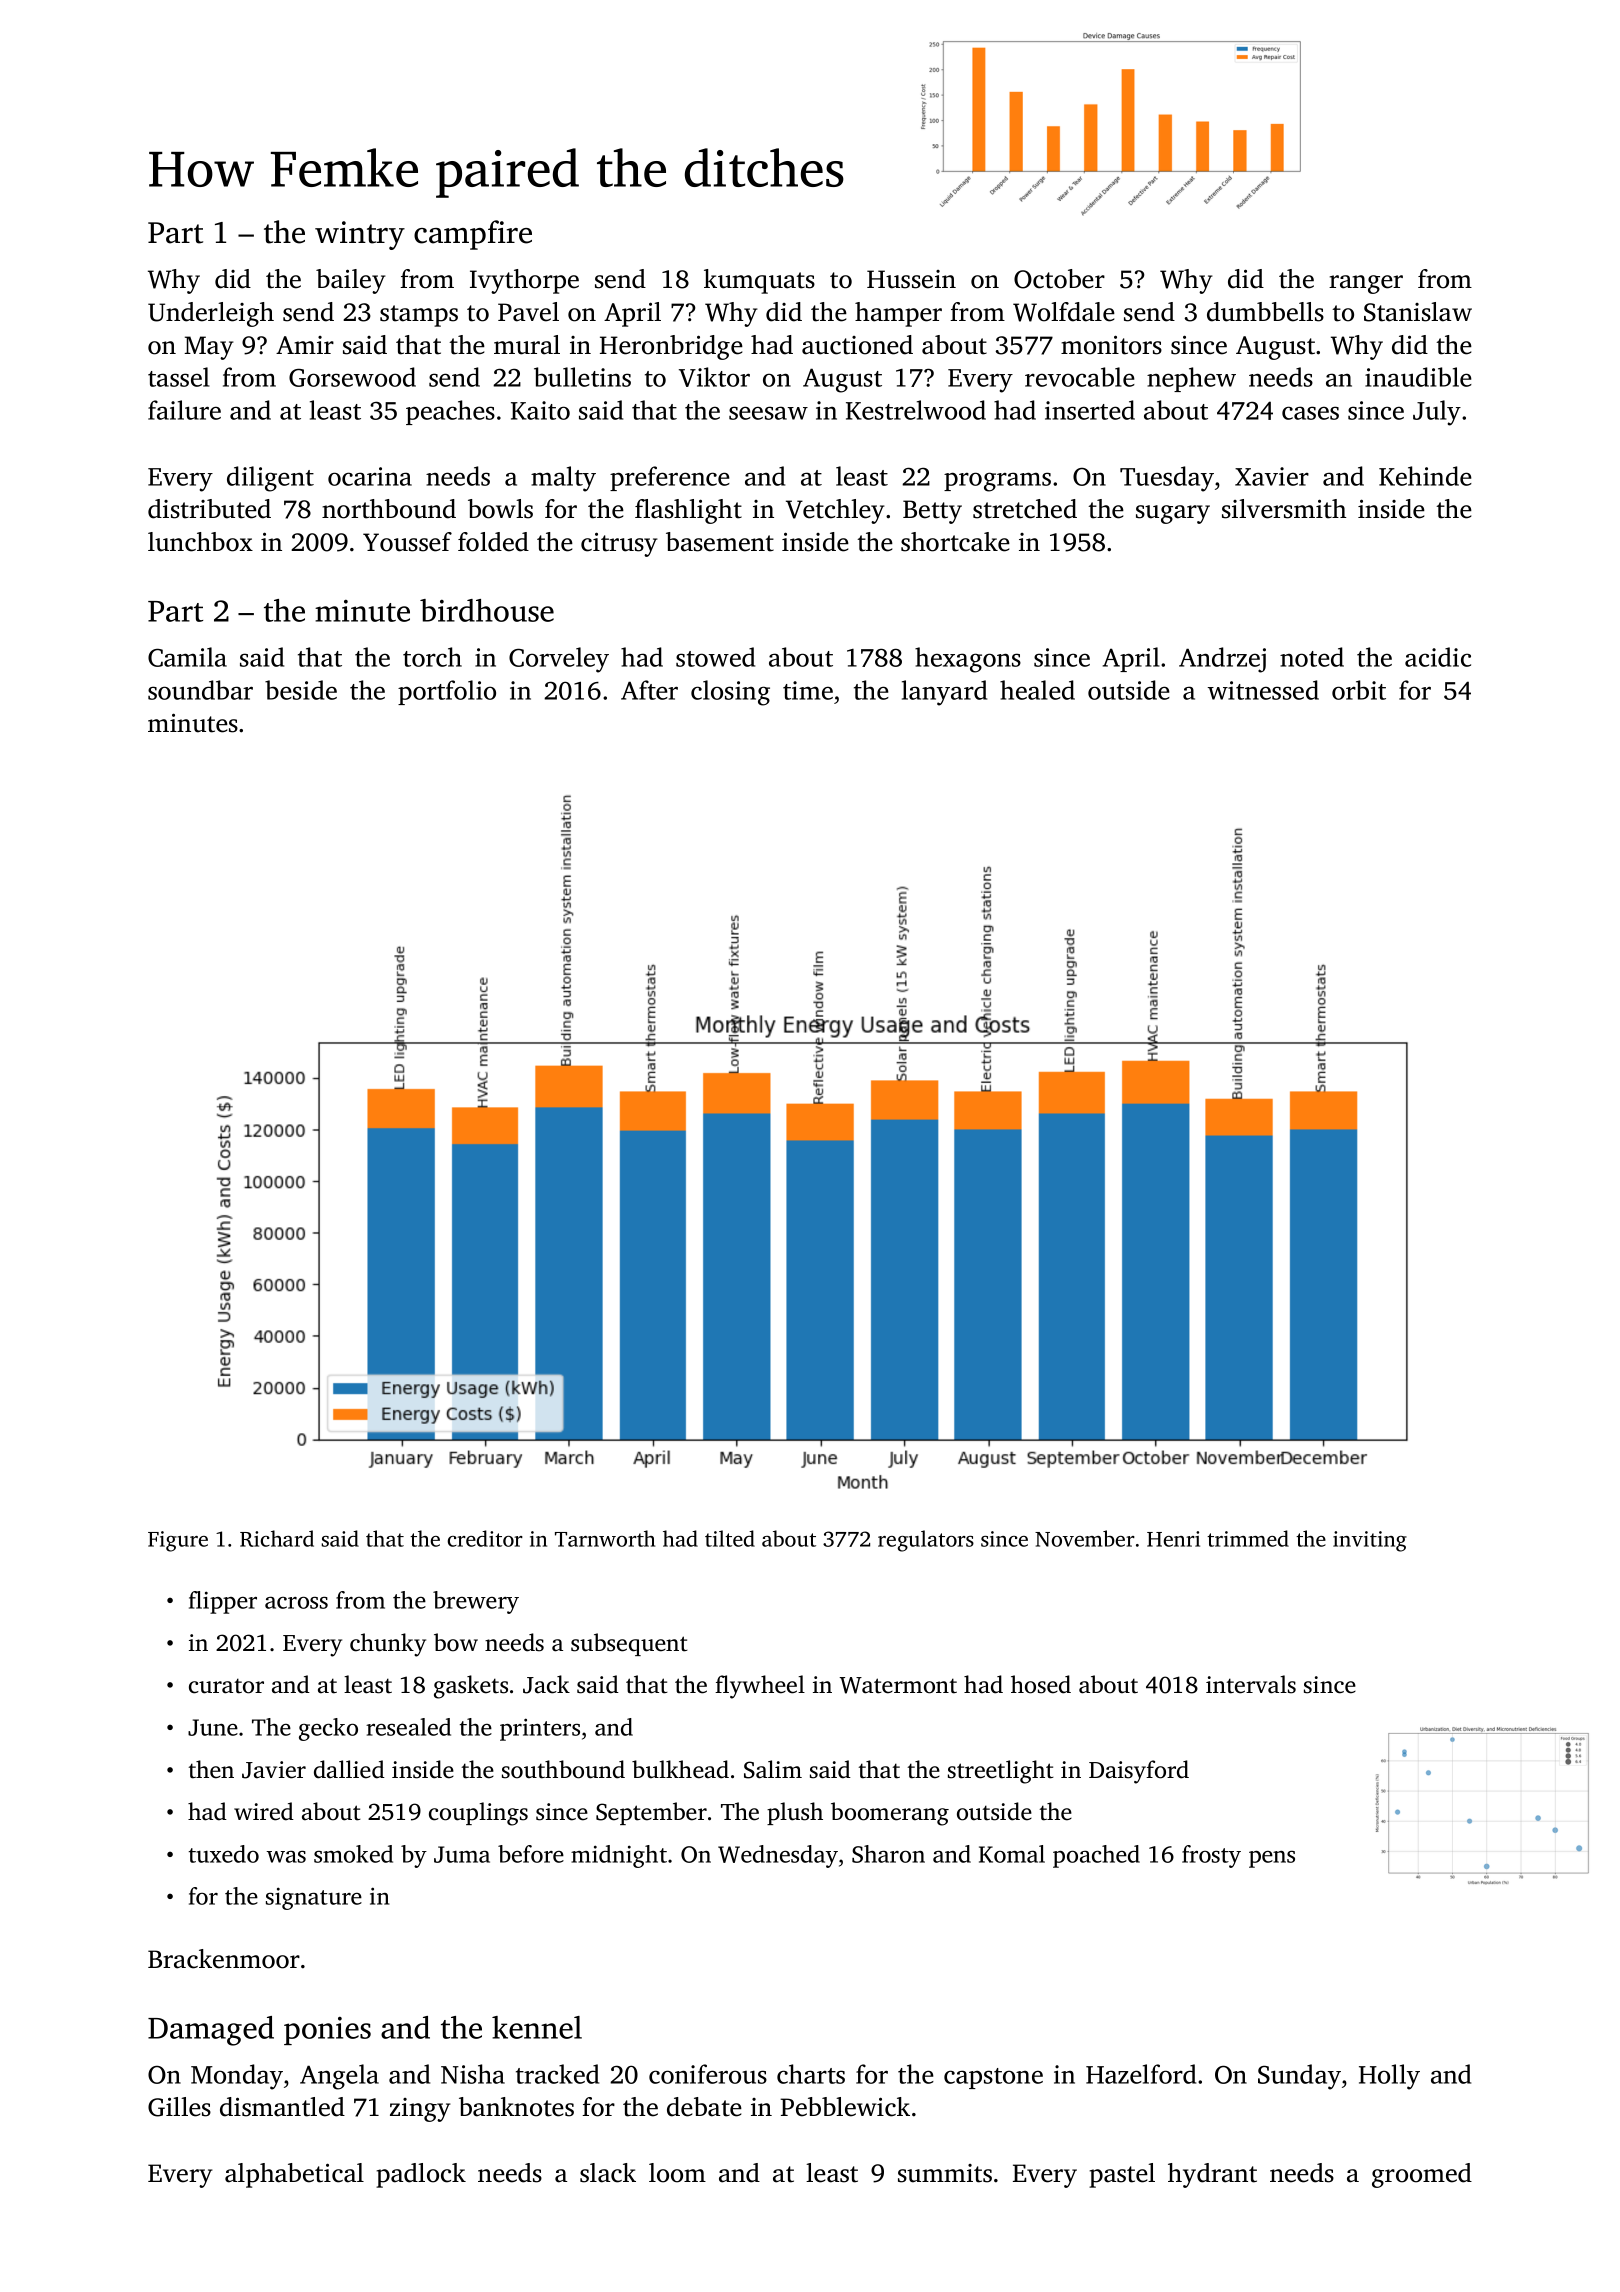 Image resolution: width=1620 pixels, height=2292 pixels. I want to click on Vetchley, so click(835, 511).
